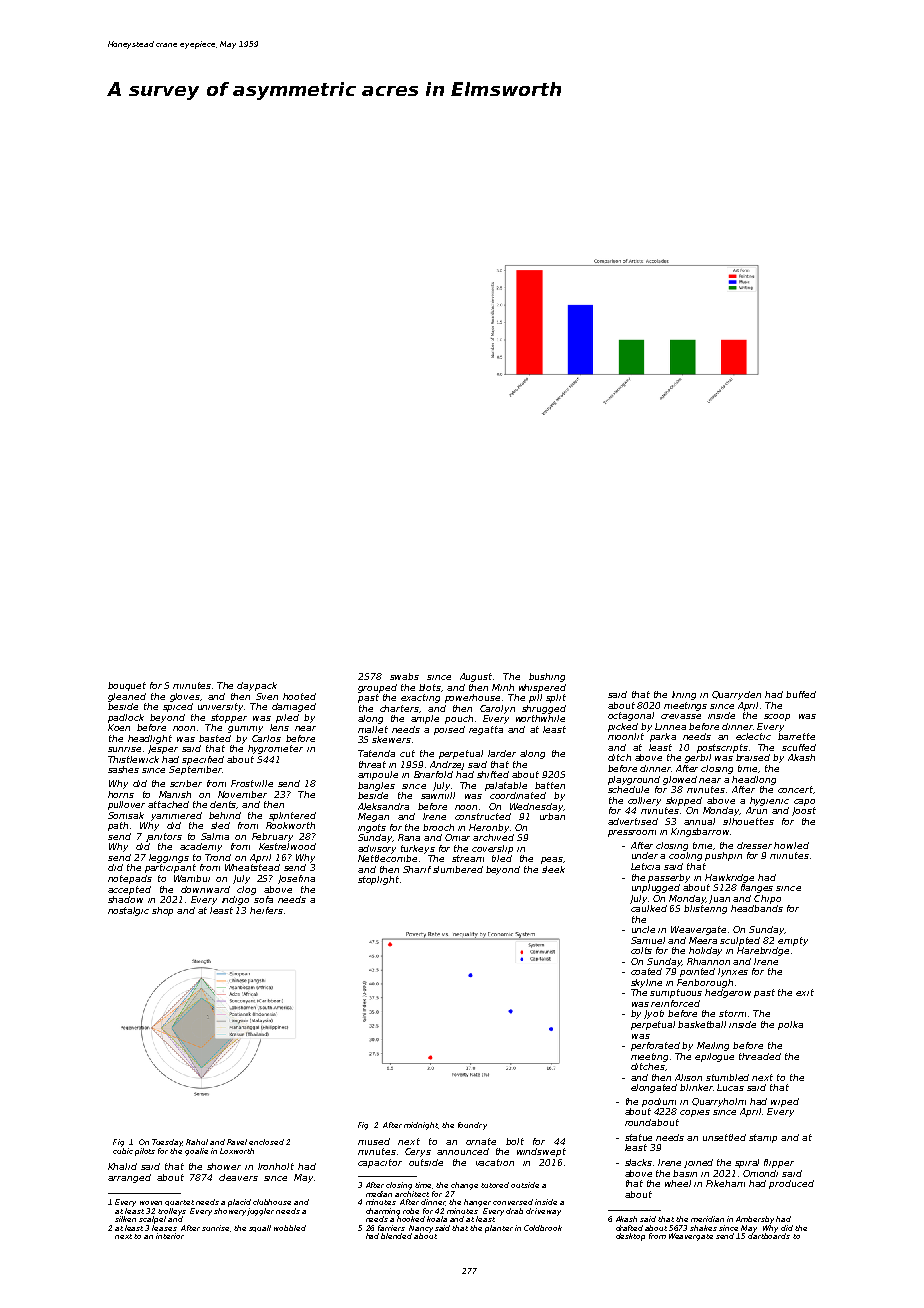 Image resolution: width=924 pixels, height=1308 pixels. I want to click on unsettled, so click(724, 1137).
